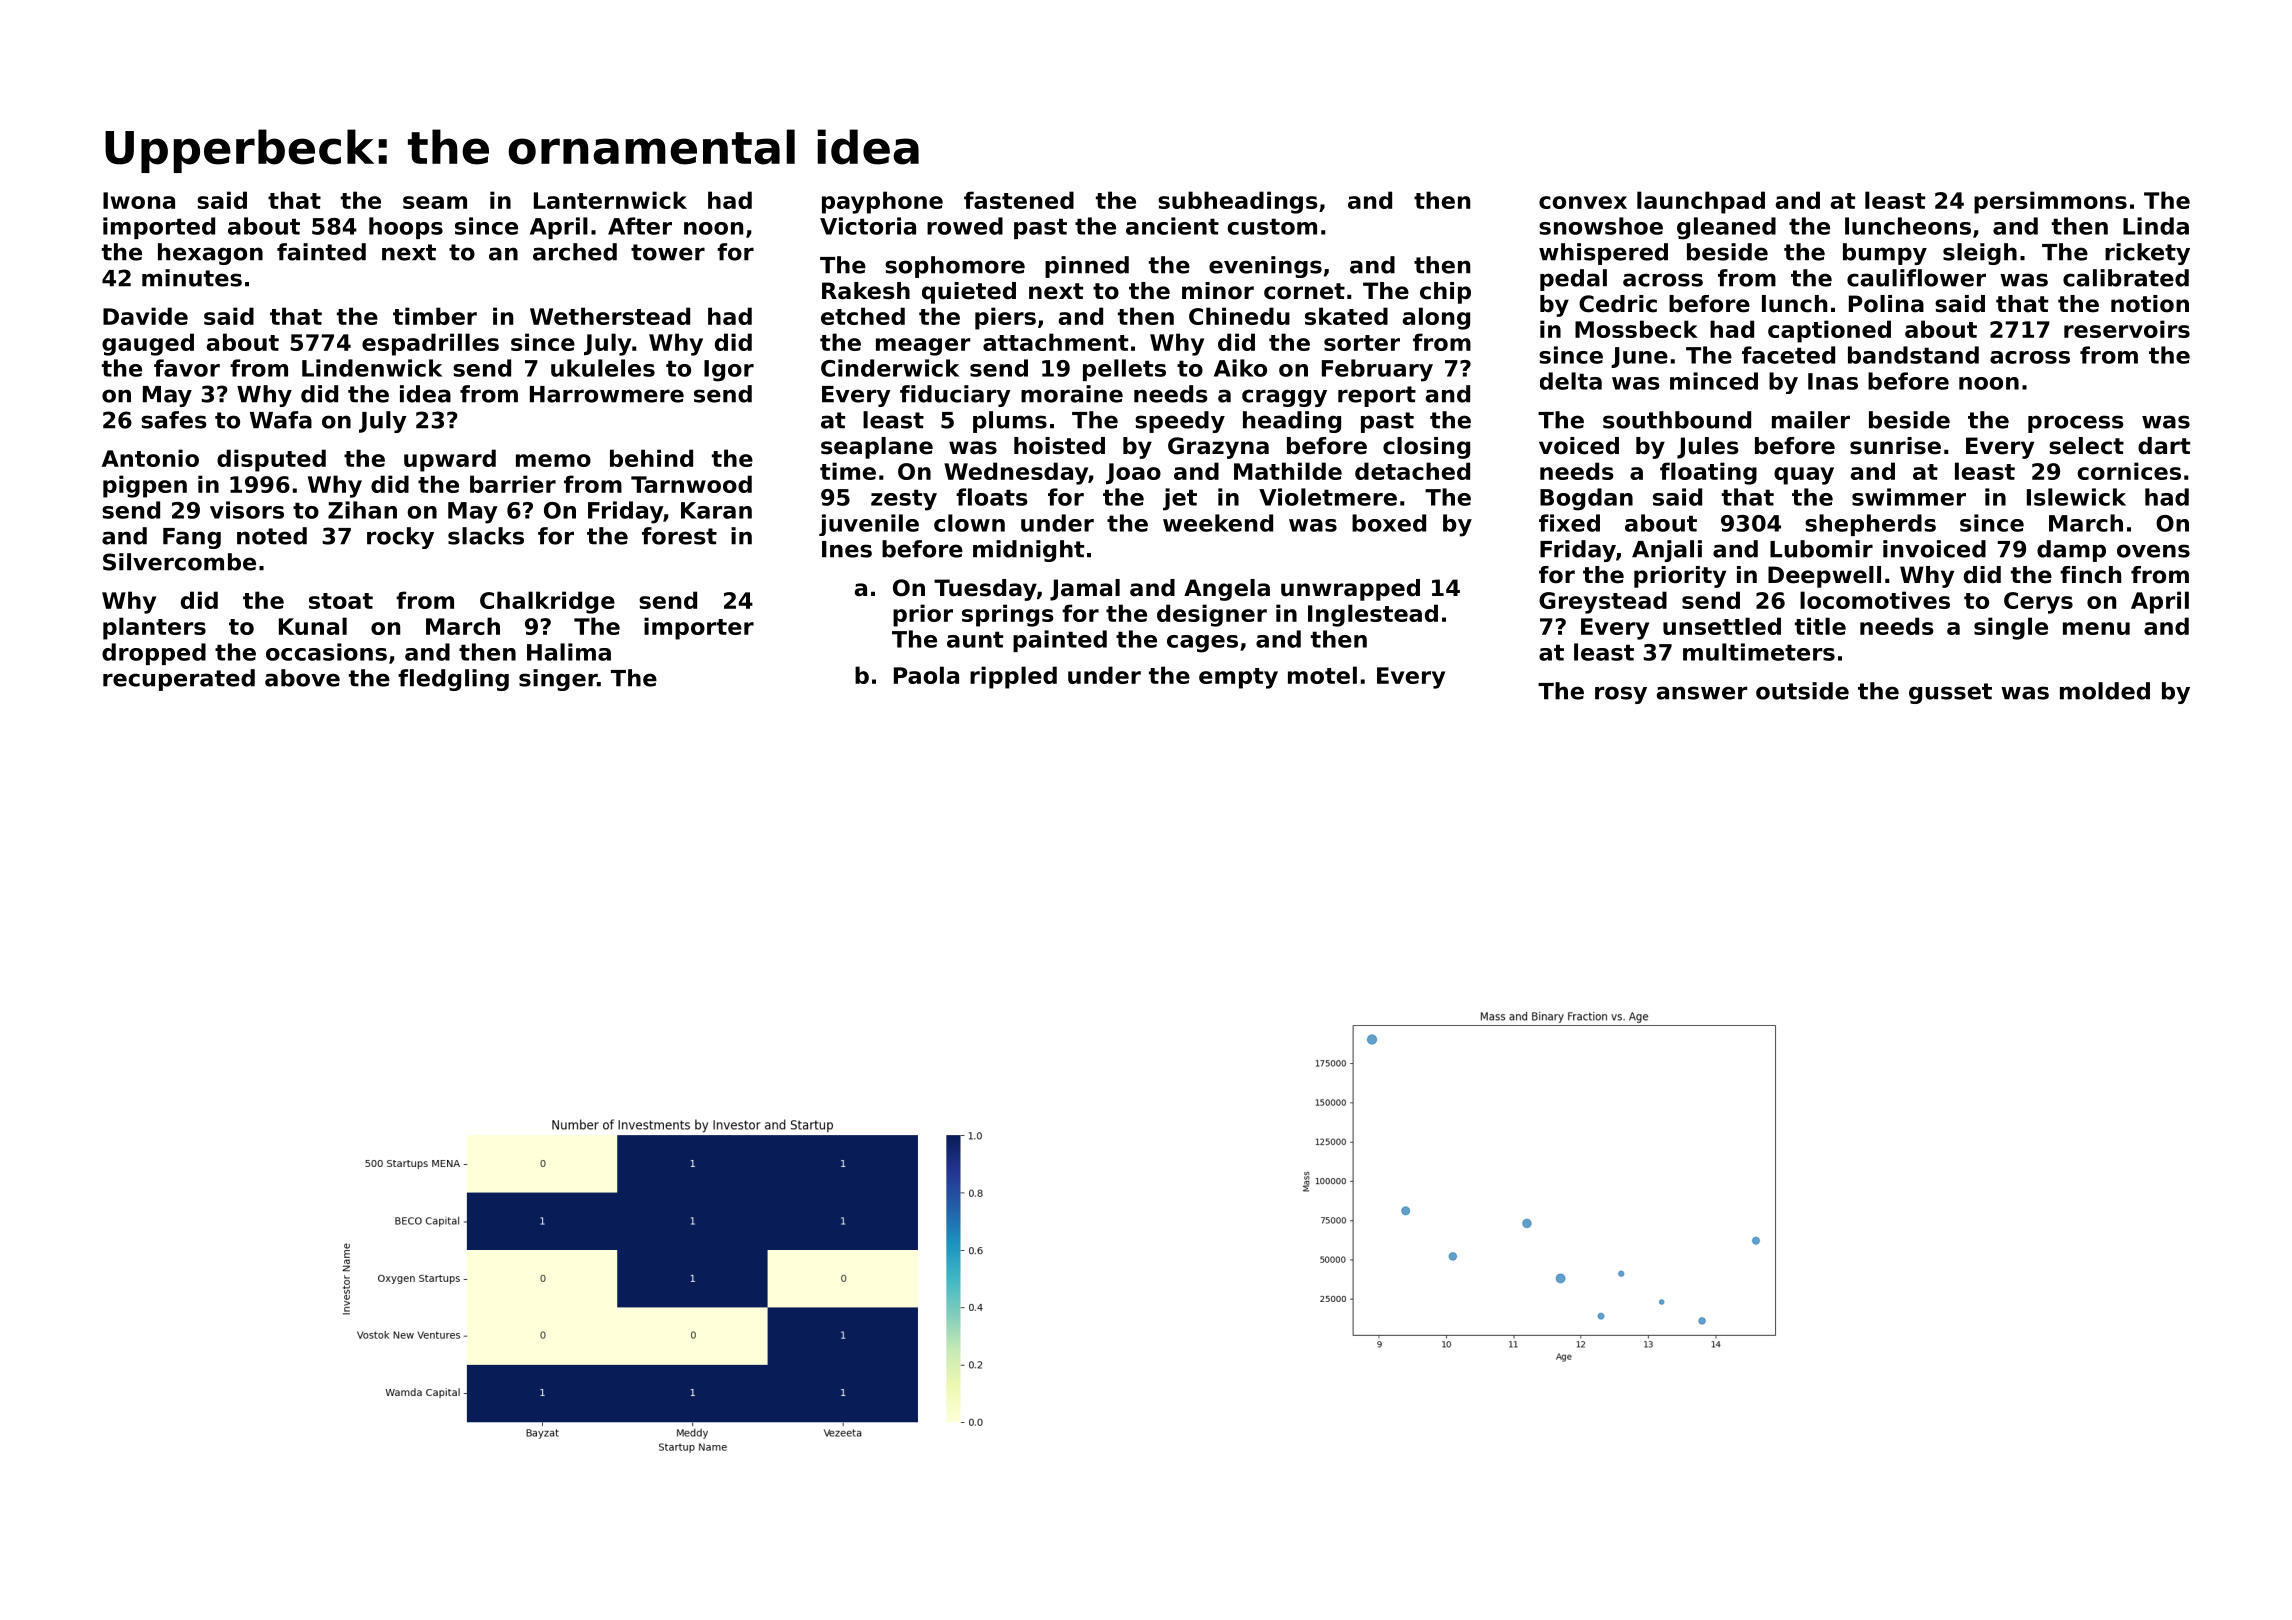 The height and width of the document is (1620, 2292). What do you see at coordinates (2127, 329) in the document?
I see `reservoirs` at bounding box center [2127, 329].
